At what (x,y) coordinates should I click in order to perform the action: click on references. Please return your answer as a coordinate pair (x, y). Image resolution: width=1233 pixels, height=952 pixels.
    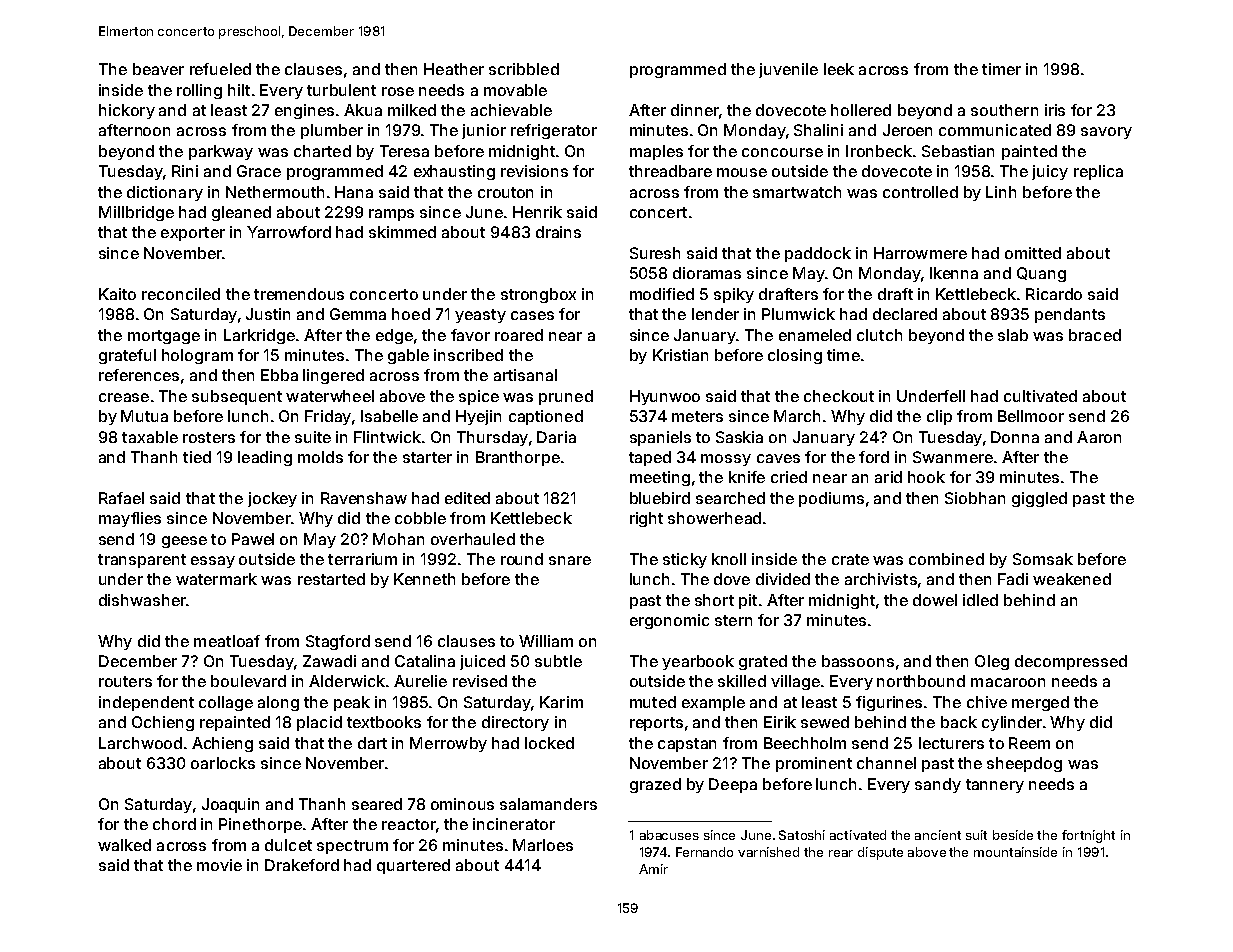
    Looking at the image, I should click on (139, 375).
